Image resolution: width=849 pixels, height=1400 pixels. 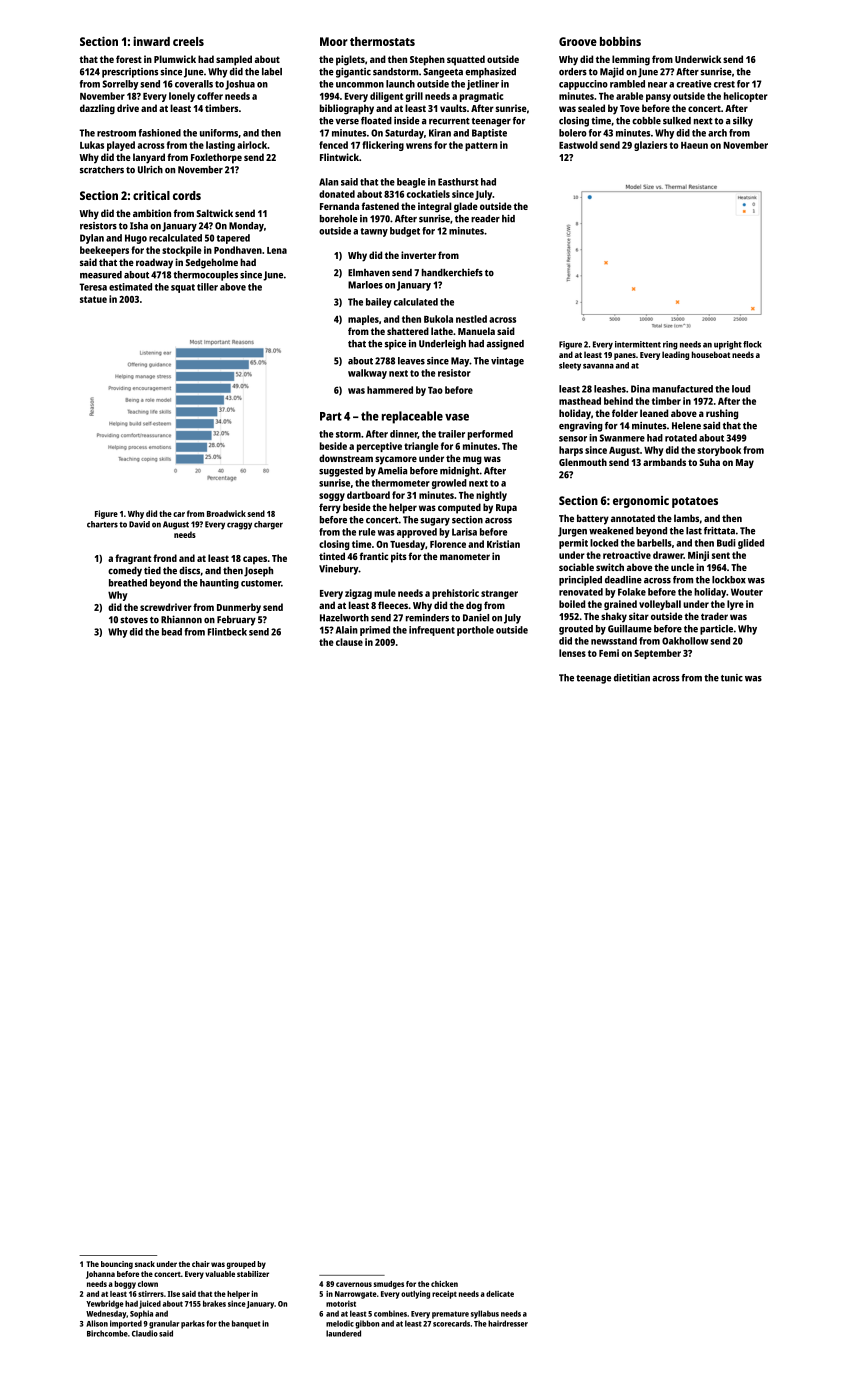 I want to click on lenses, so click(x=572, y=653).
